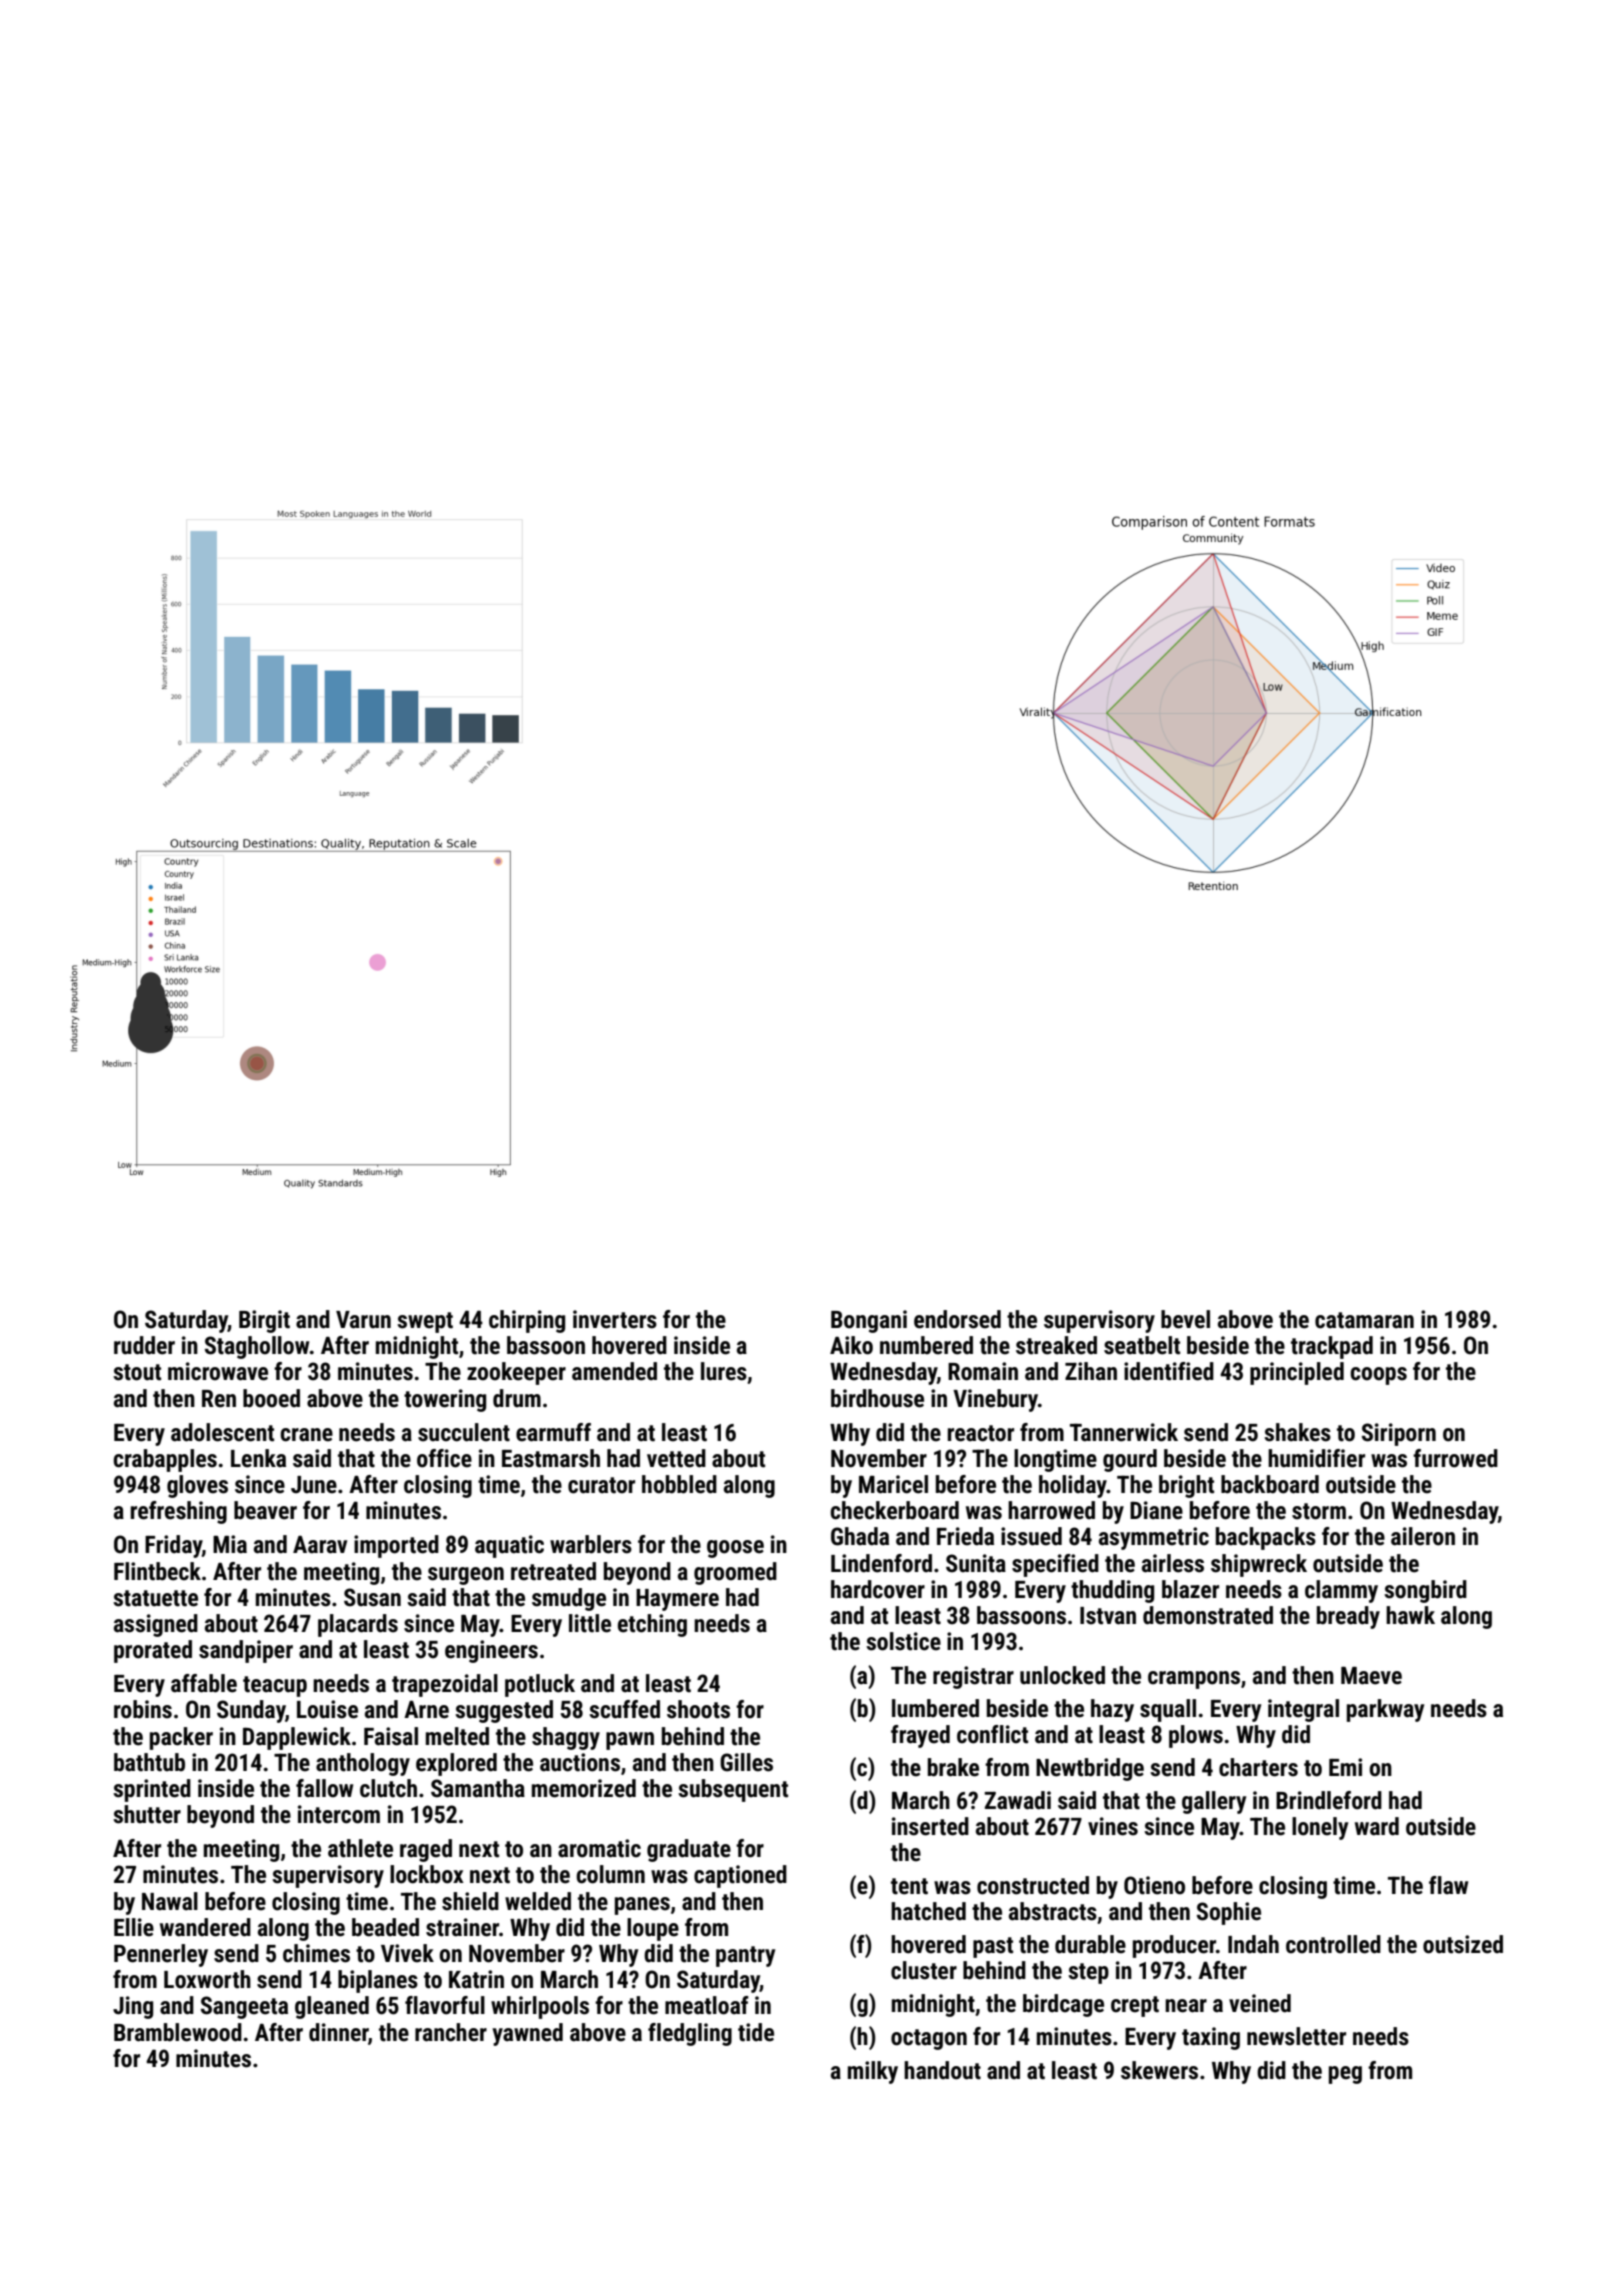 This image has width=1620, height=2292. Describe the element at coordinates (615, 1319) in the image. I see `inverters` at that location.
